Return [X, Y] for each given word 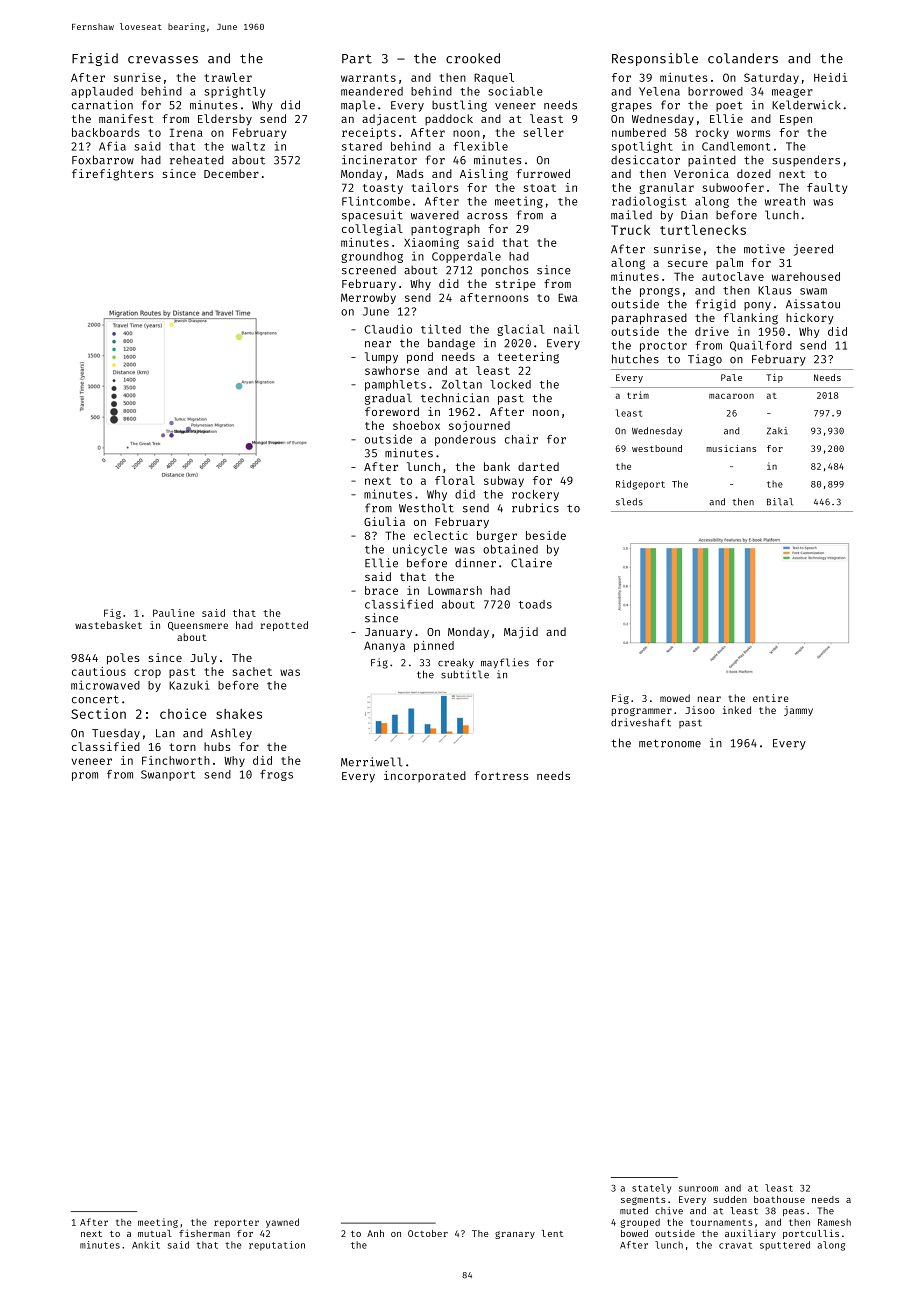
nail [566, 329]
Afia [112, 146]
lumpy [381, 358]
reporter [236, 1223]
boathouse [779, 1199]
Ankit [146, 1245]
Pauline [174, 613]
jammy [798, 711]
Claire [531, 563]
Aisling [484, 175]
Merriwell [372, 762]
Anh [375, 1233]
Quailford [761, 346]
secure [688, 264]
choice [183, 713]
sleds [629, 502]
